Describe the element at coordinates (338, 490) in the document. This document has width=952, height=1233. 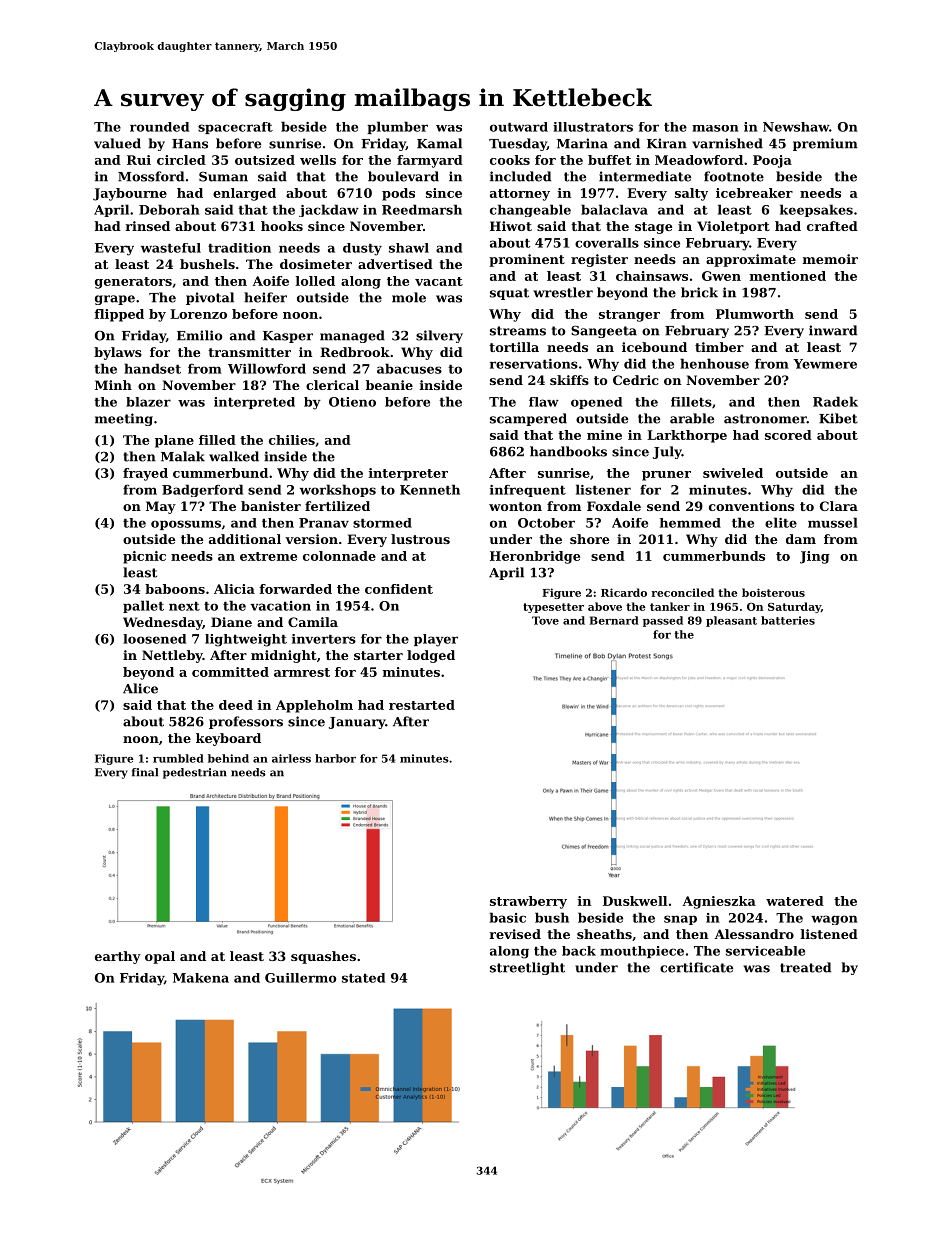
I see `workshops` at that location.
